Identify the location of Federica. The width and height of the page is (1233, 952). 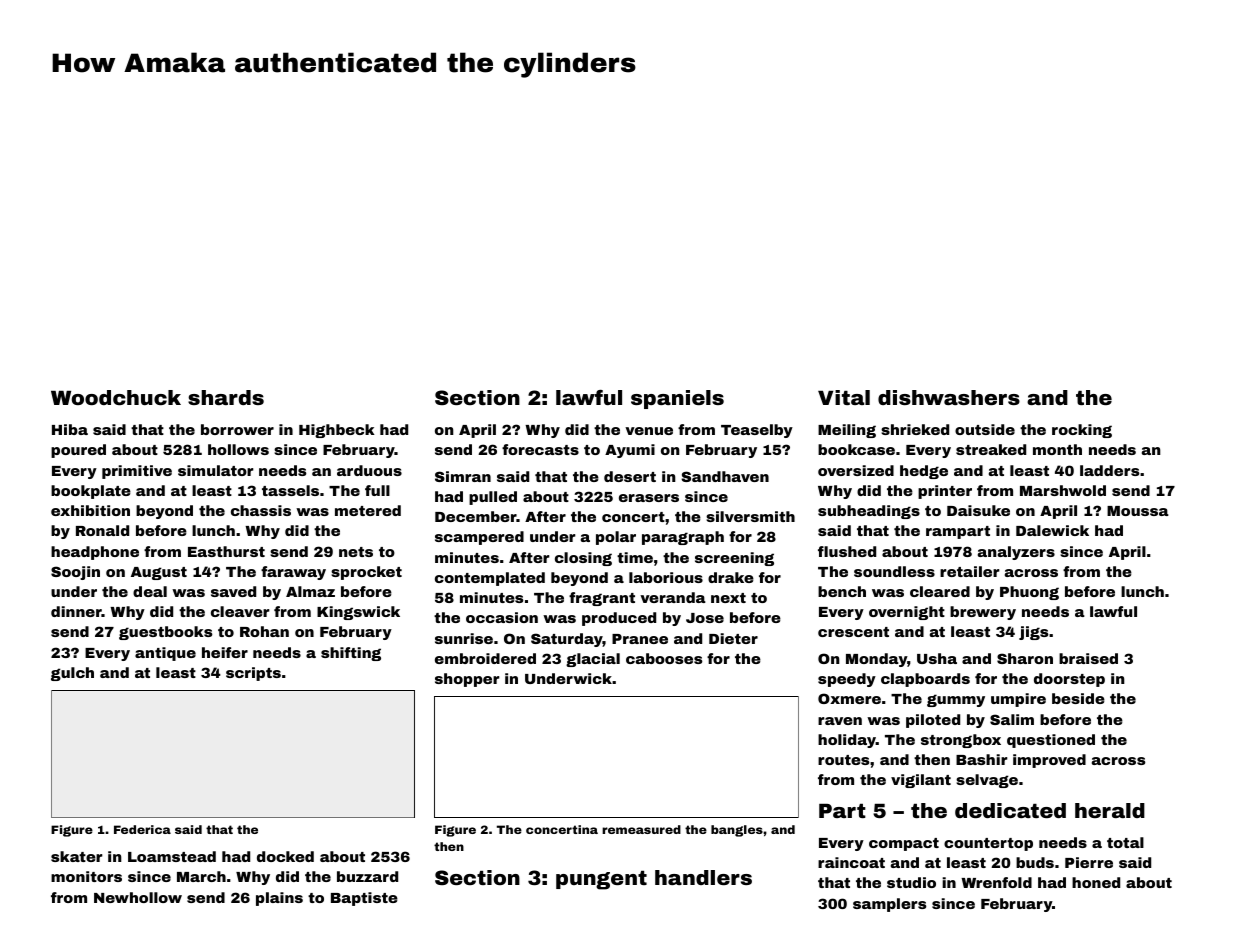
(142, 829).
